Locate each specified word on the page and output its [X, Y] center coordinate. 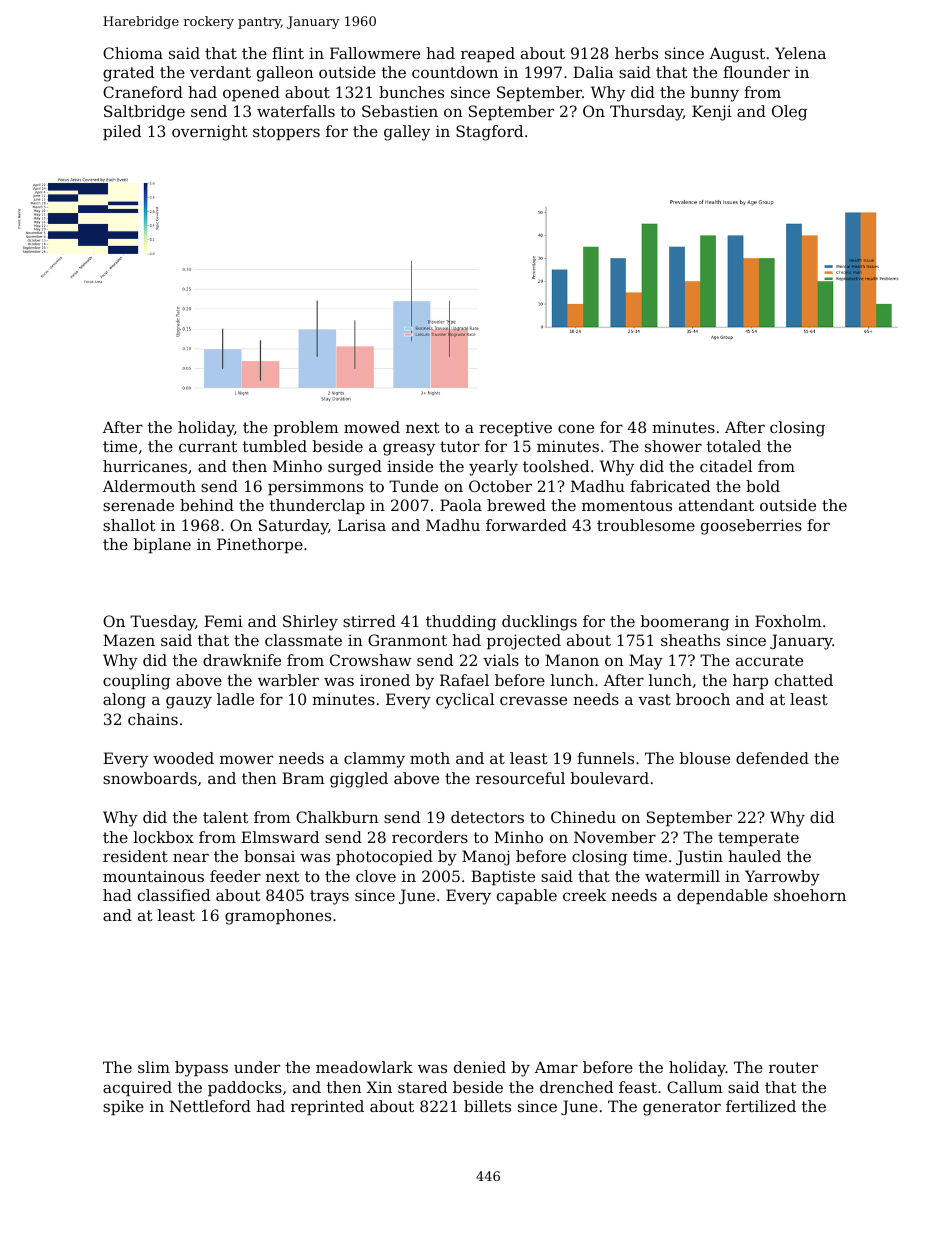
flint [288, 53]
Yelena [800, 53]
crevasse [533, 700]
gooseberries [751, 527]
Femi [223, 621]
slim [154, 1067]
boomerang [685, 623]
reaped [488, 54]
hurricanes [145, 466]
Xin [379, 1087]
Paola [461, 505]
